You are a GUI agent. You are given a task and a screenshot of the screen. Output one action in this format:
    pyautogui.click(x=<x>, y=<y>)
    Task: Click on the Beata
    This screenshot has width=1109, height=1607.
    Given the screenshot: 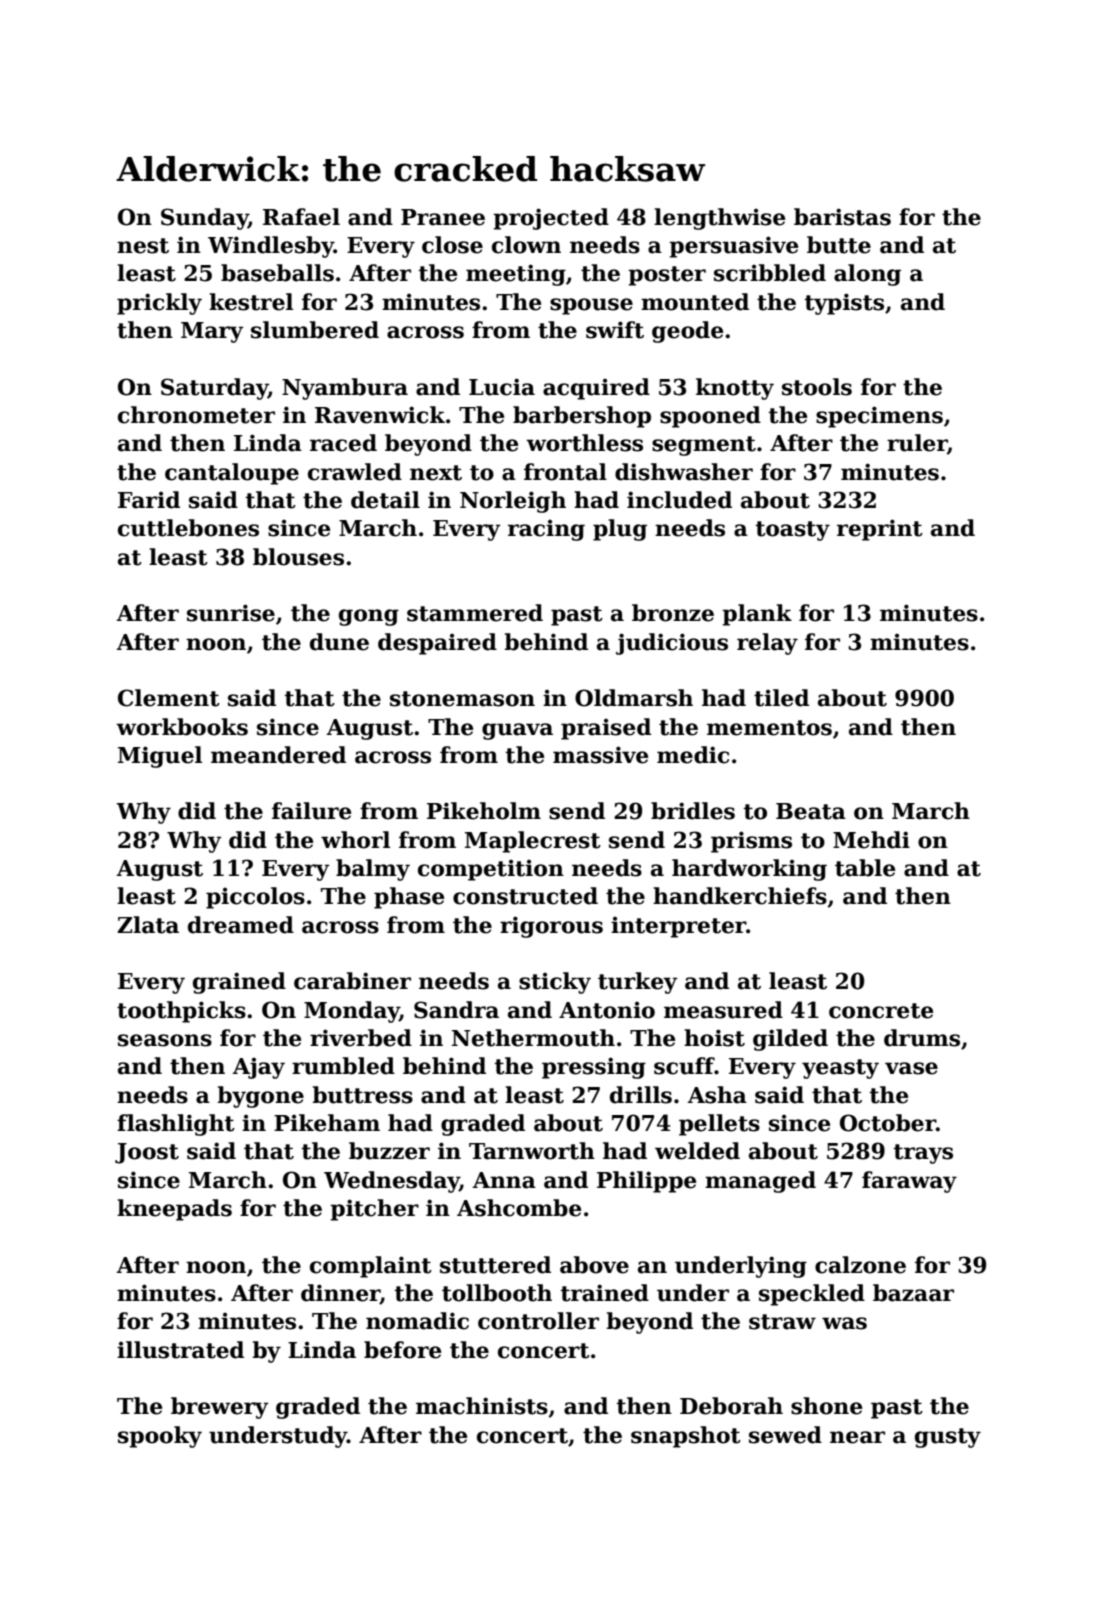 What is the action you would take?
    pyautogui.click(x=811, y=811)
